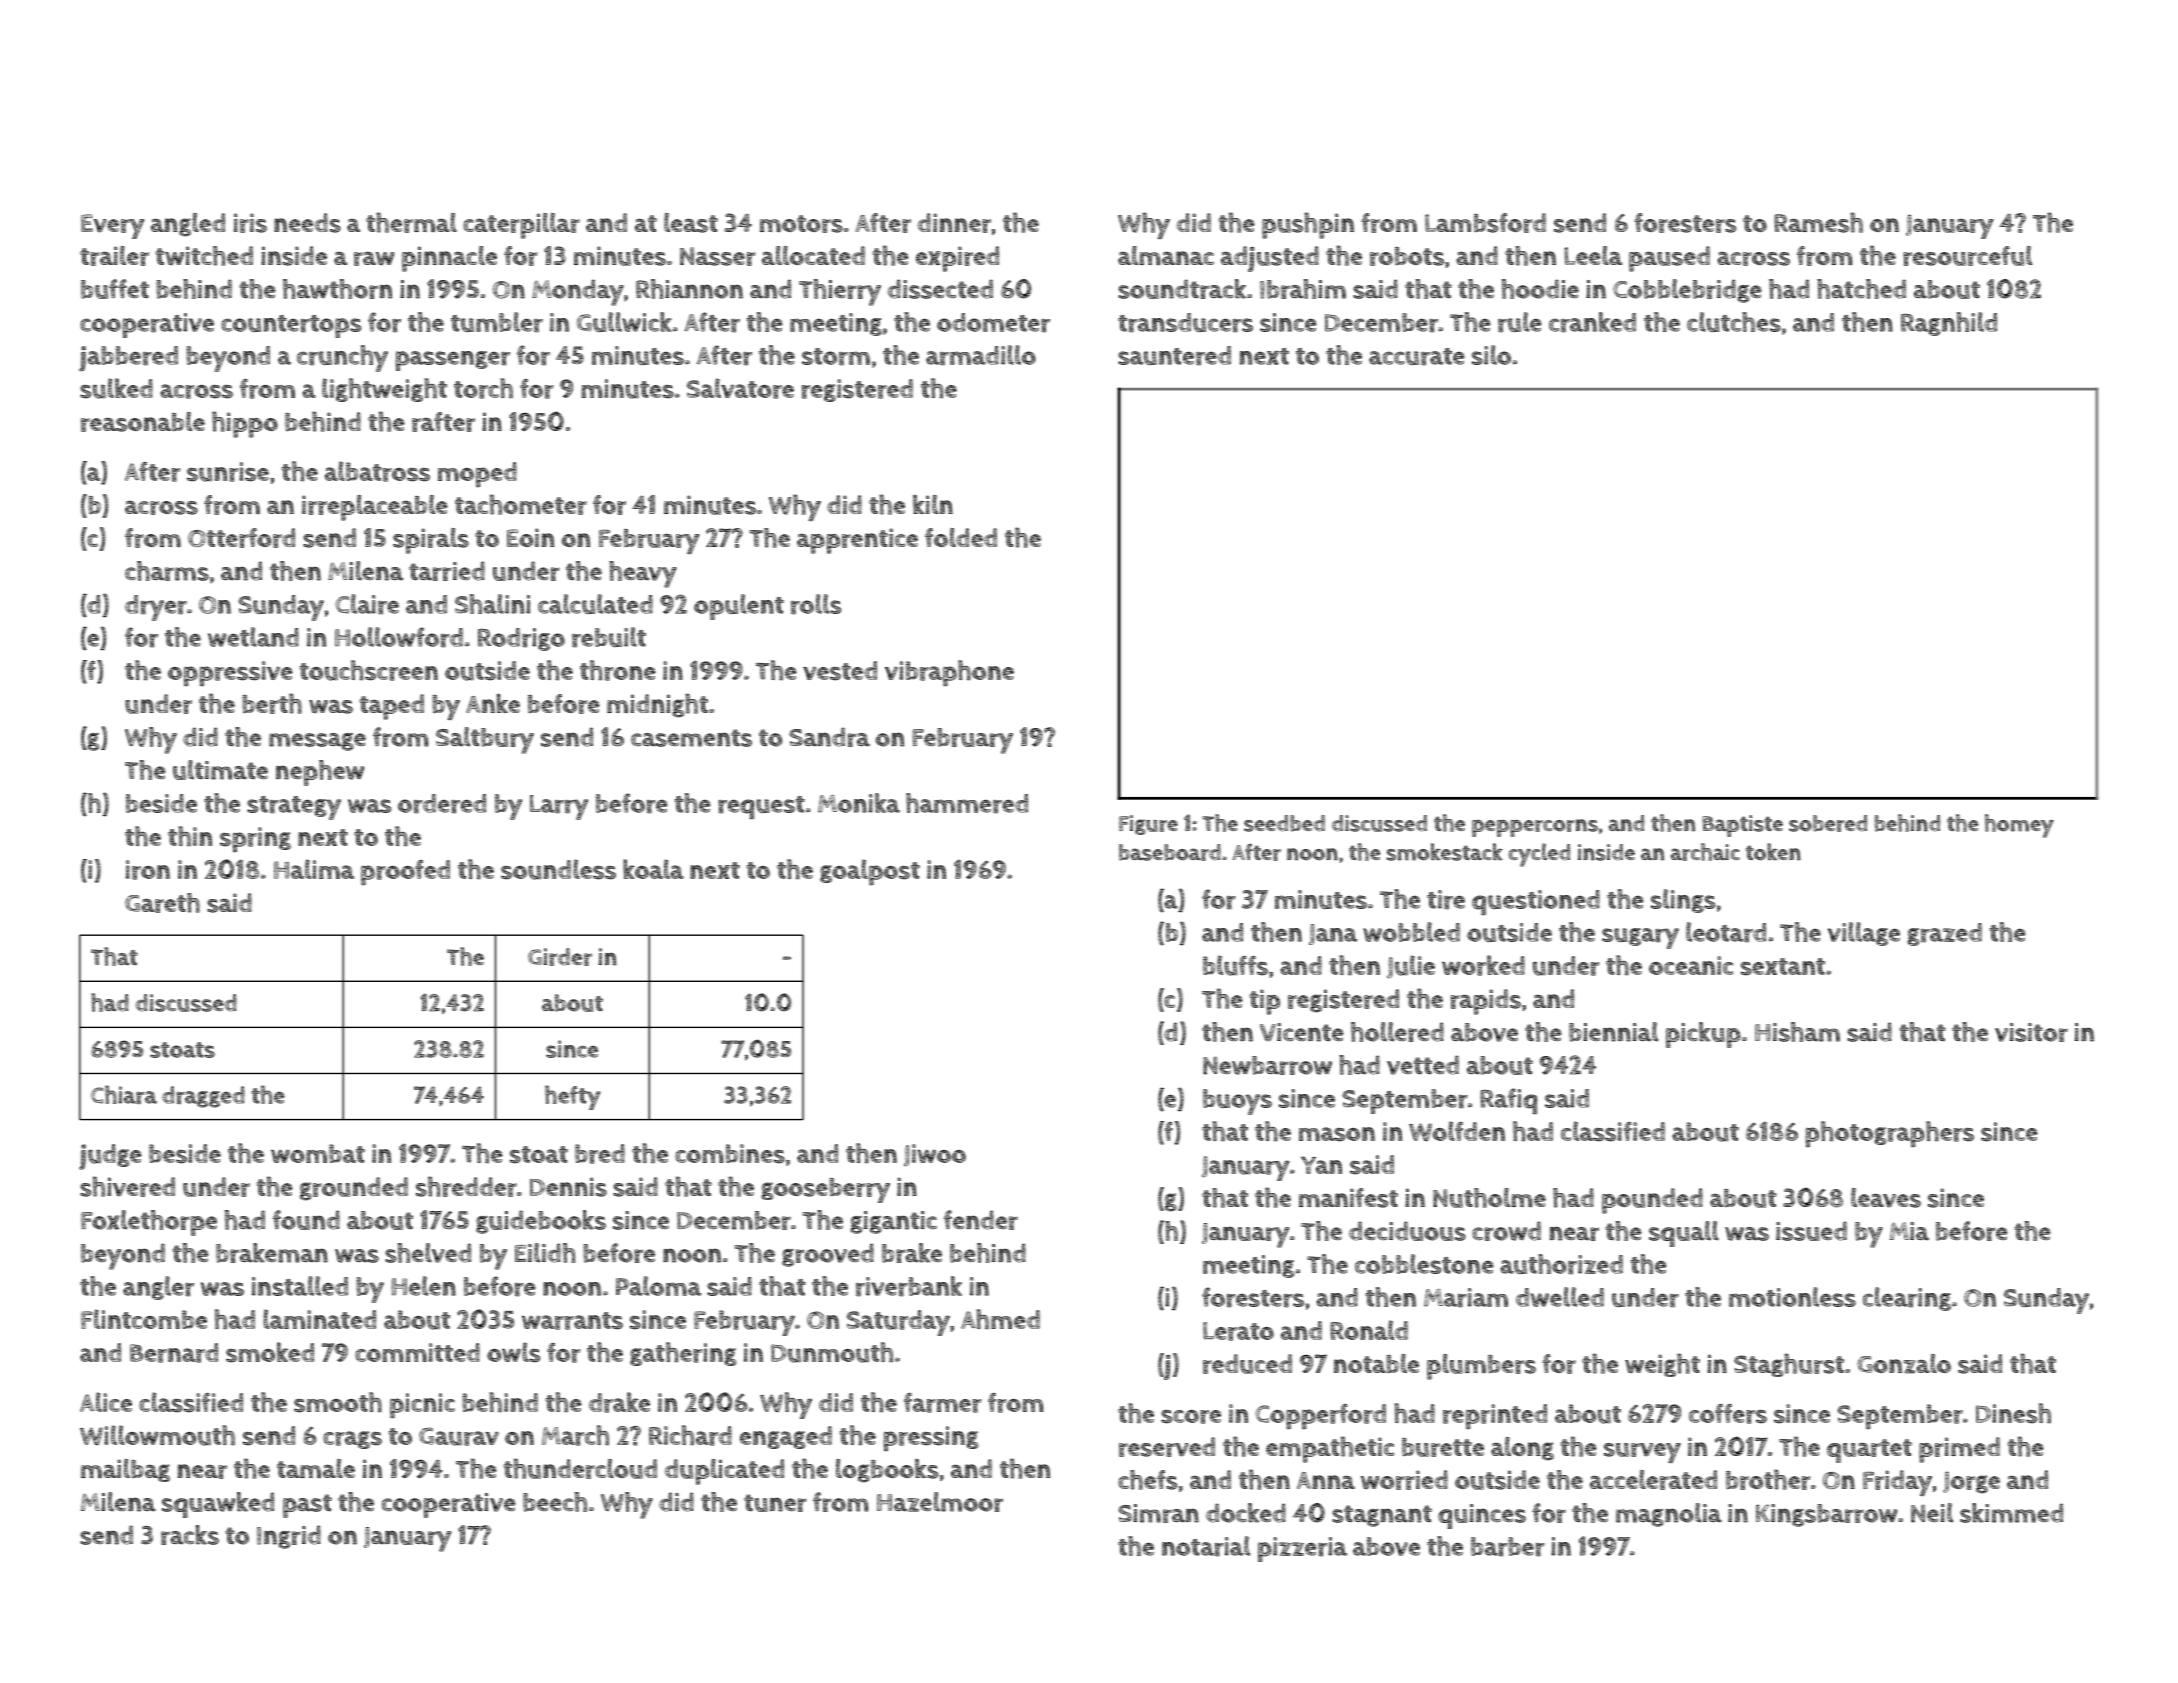 This screenshot has width=2178, height=1683. I want to click on Gaurav, so click(459, 1436).
